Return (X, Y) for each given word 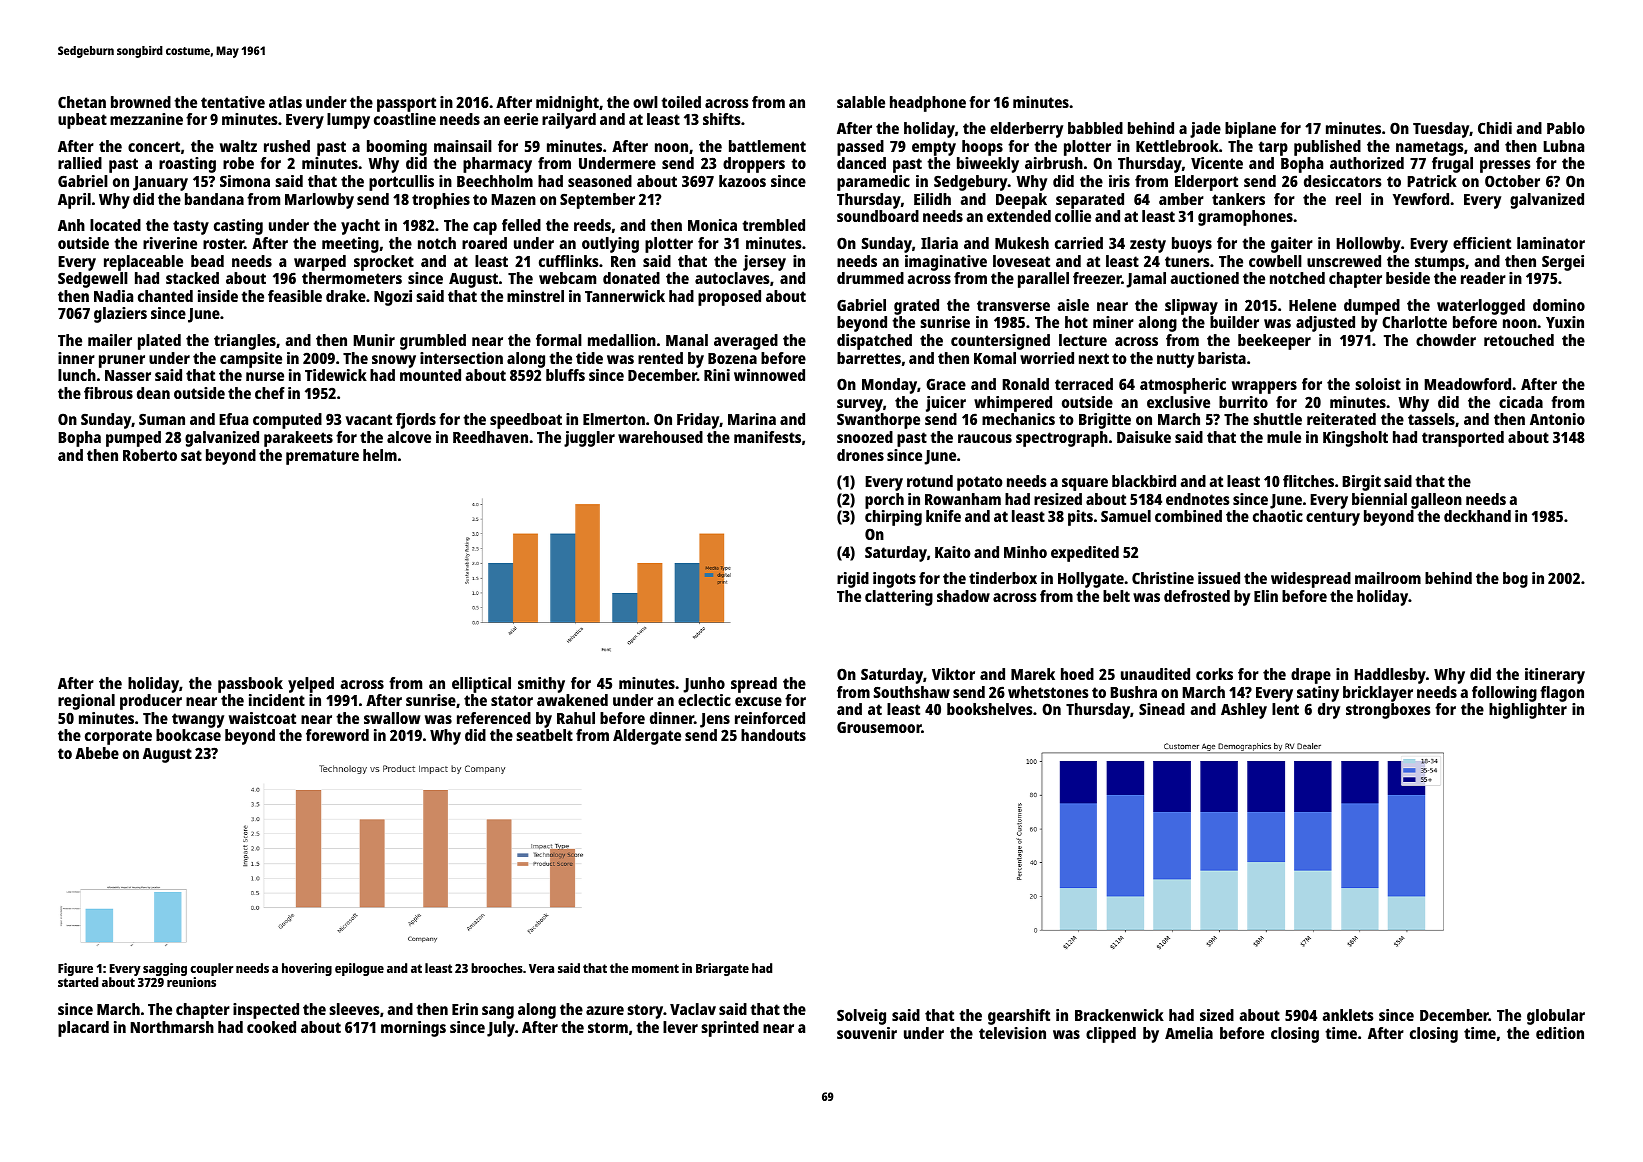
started (78, 982)
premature (322, 457)
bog (1515, 580)
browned (141, 102)
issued (1219, 578)
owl (645, 102)
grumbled (433, 342)
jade (1205, 130)
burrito (1243, 402)
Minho (1025, 552)
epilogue (359, 969)
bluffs (565, 375)
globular (1556, 1017)
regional (86, 702)
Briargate (722, 969)
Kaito (953, 552)
